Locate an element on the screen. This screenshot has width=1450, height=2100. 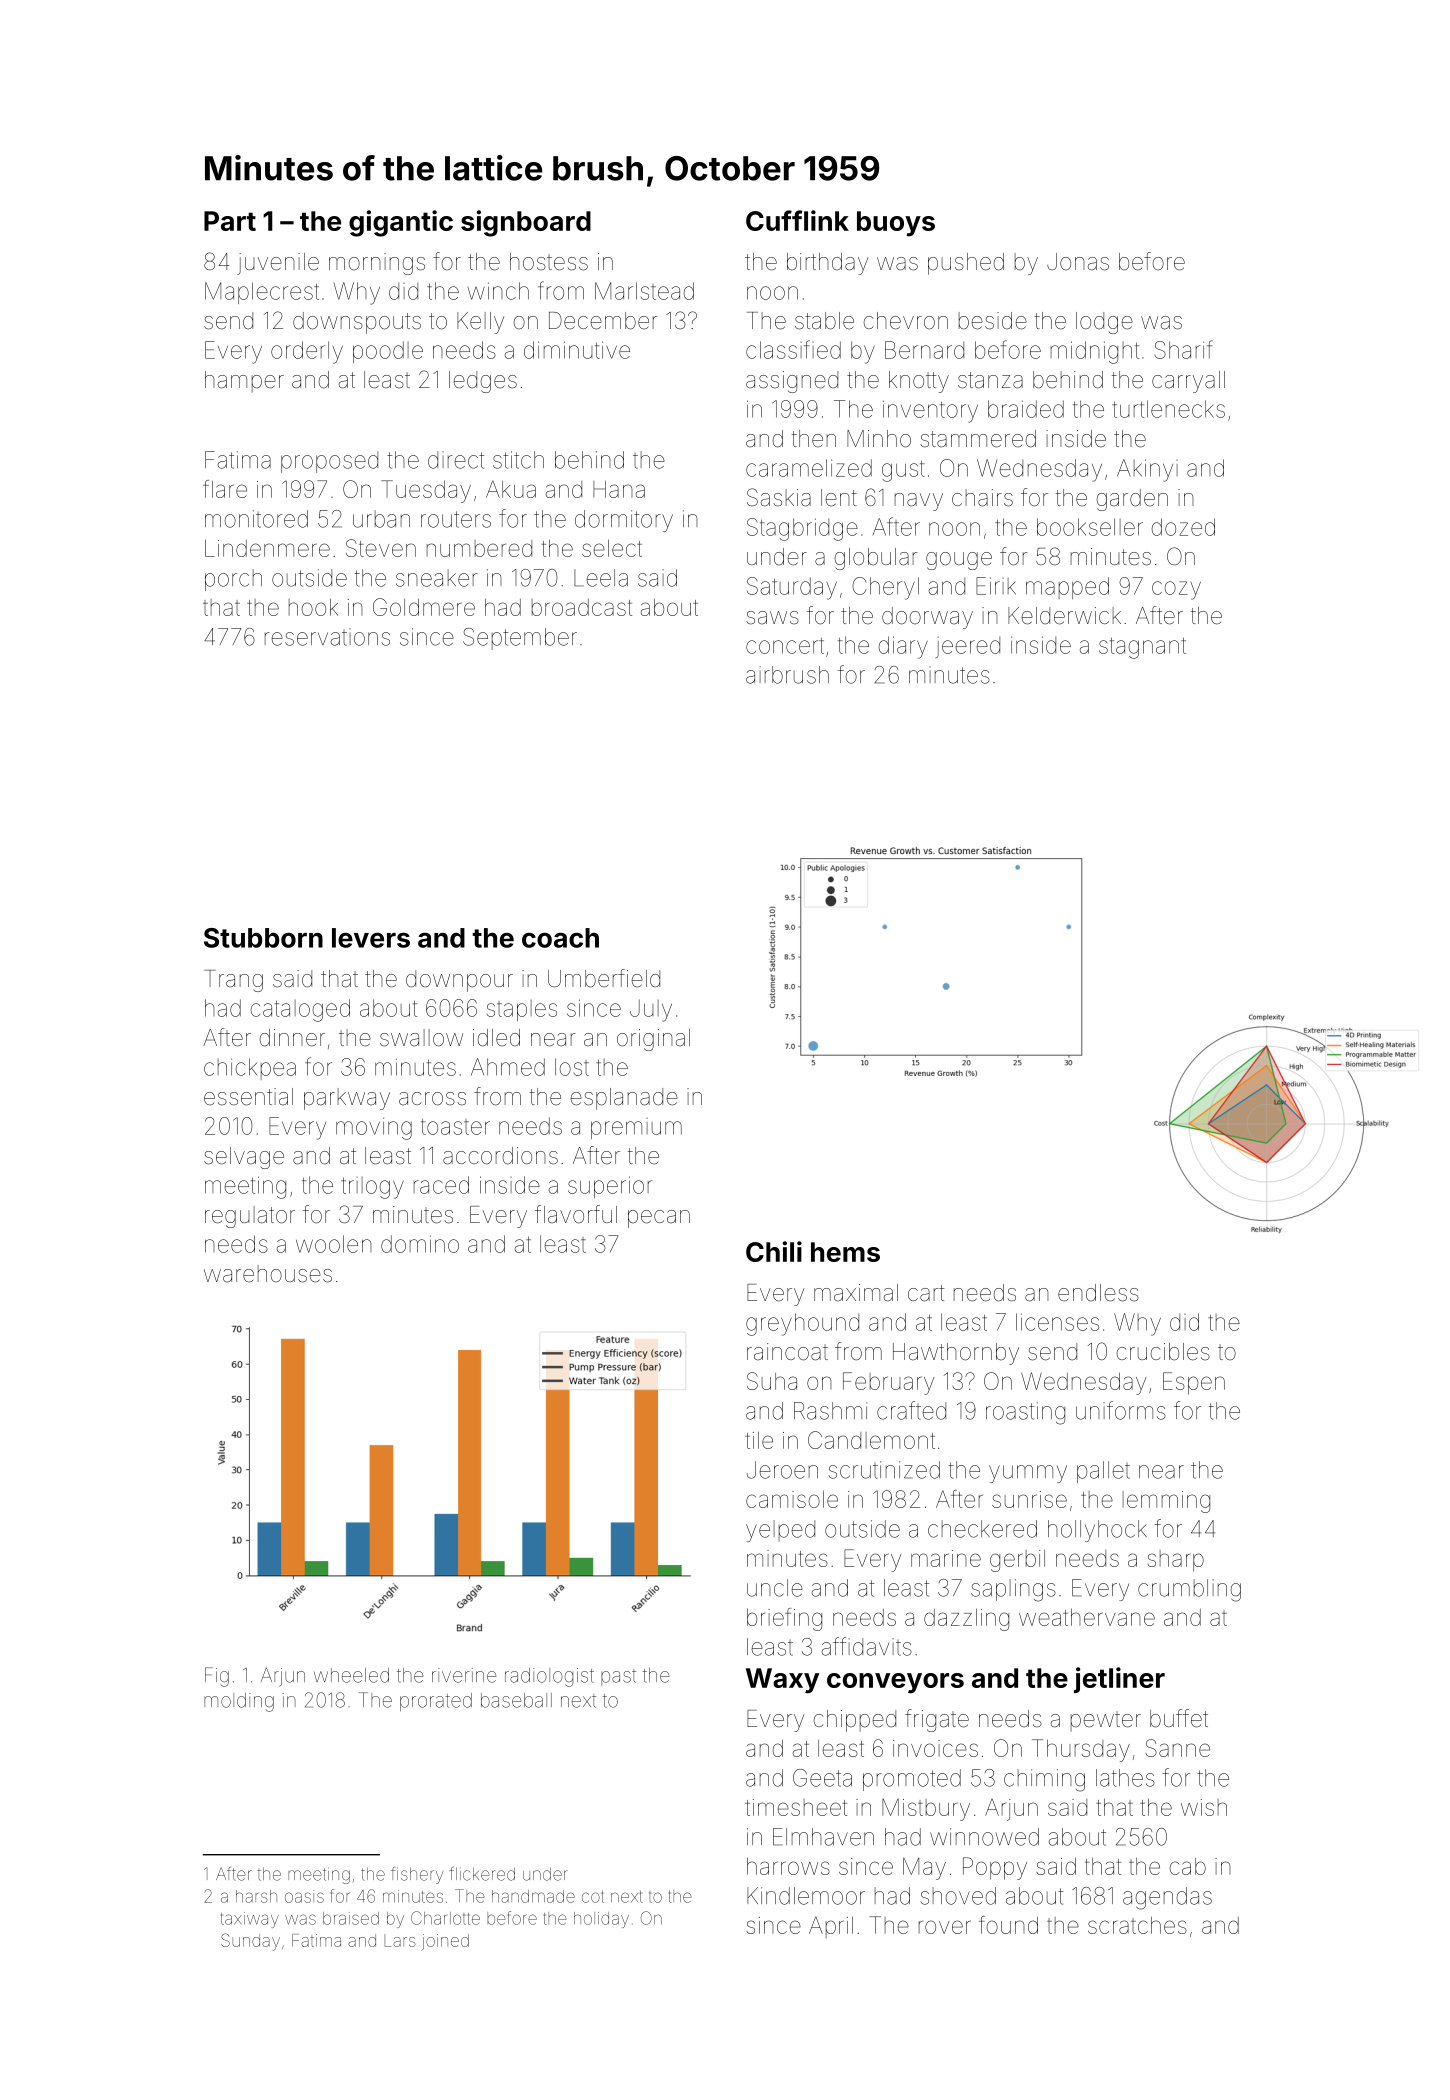
found is located at coordinates (1008, 1925).
